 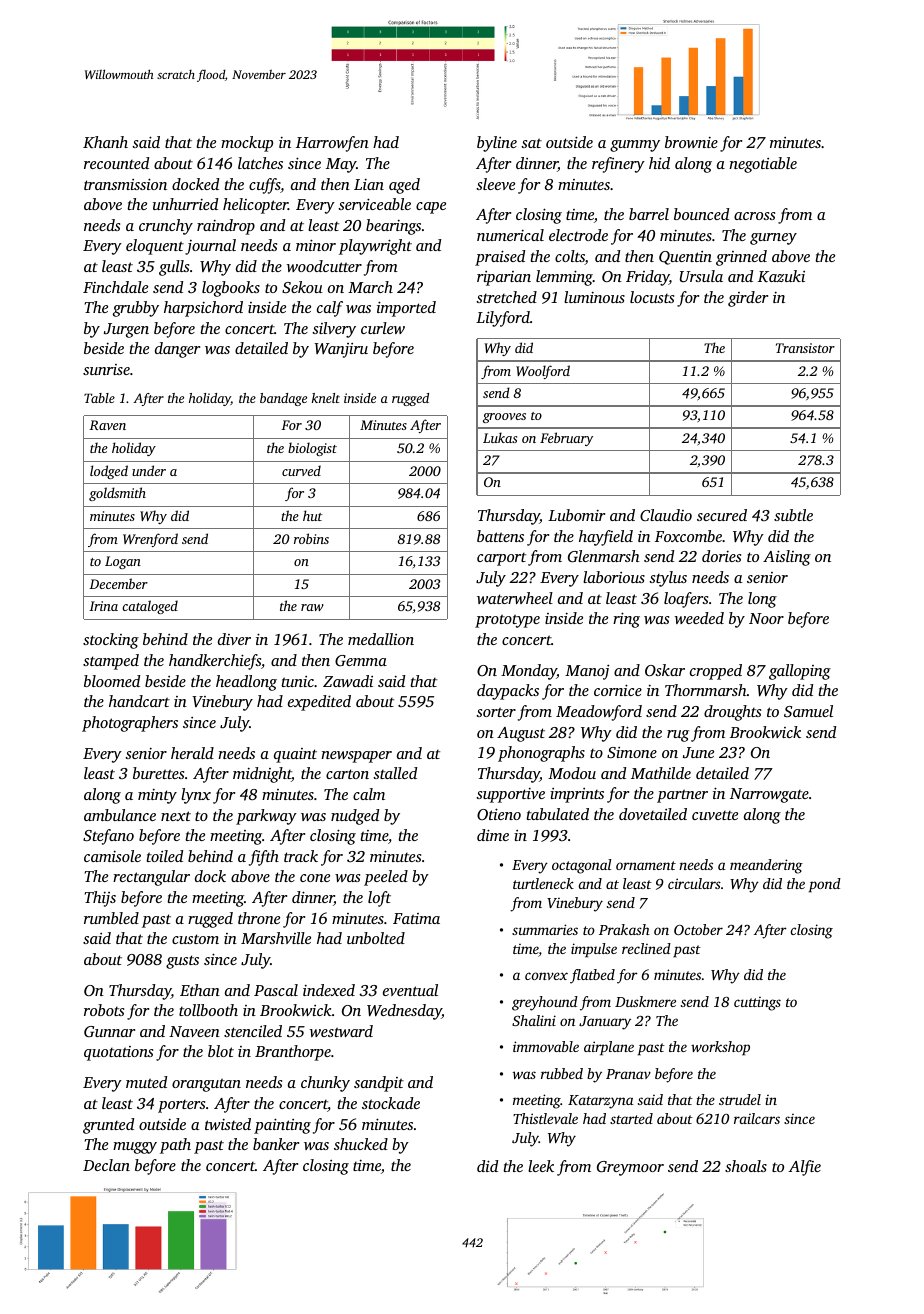 I want to click on rumbled, so click(x=111, y=918).
